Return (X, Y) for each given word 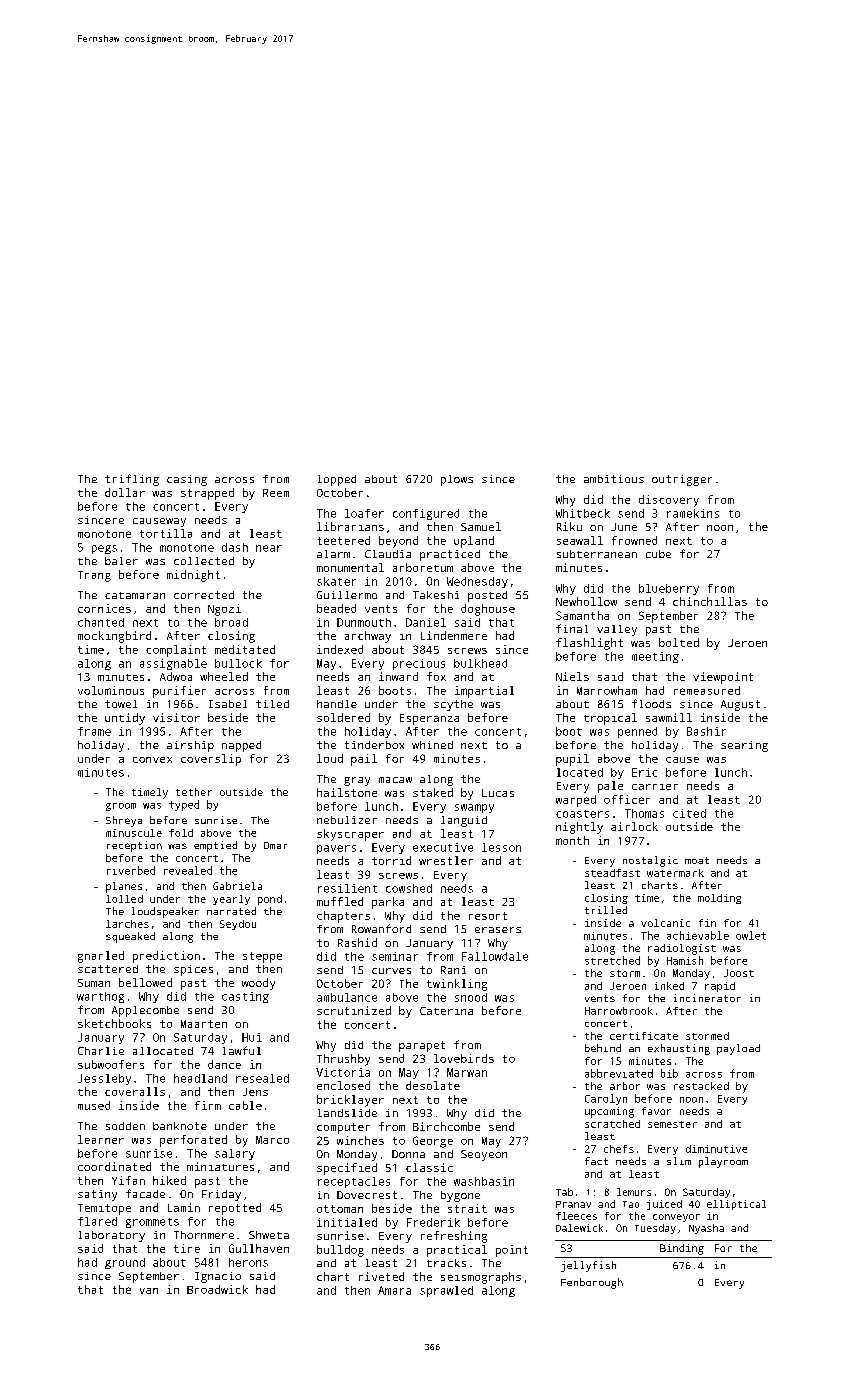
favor (656, 1111)
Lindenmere (454, 635)
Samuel (481, 526)
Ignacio (218, 1277)
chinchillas (710, 601)
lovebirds (464, 1058)
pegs (104, 549)
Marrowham (607, 690)
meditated (245, 649)
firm (208, 1105)
